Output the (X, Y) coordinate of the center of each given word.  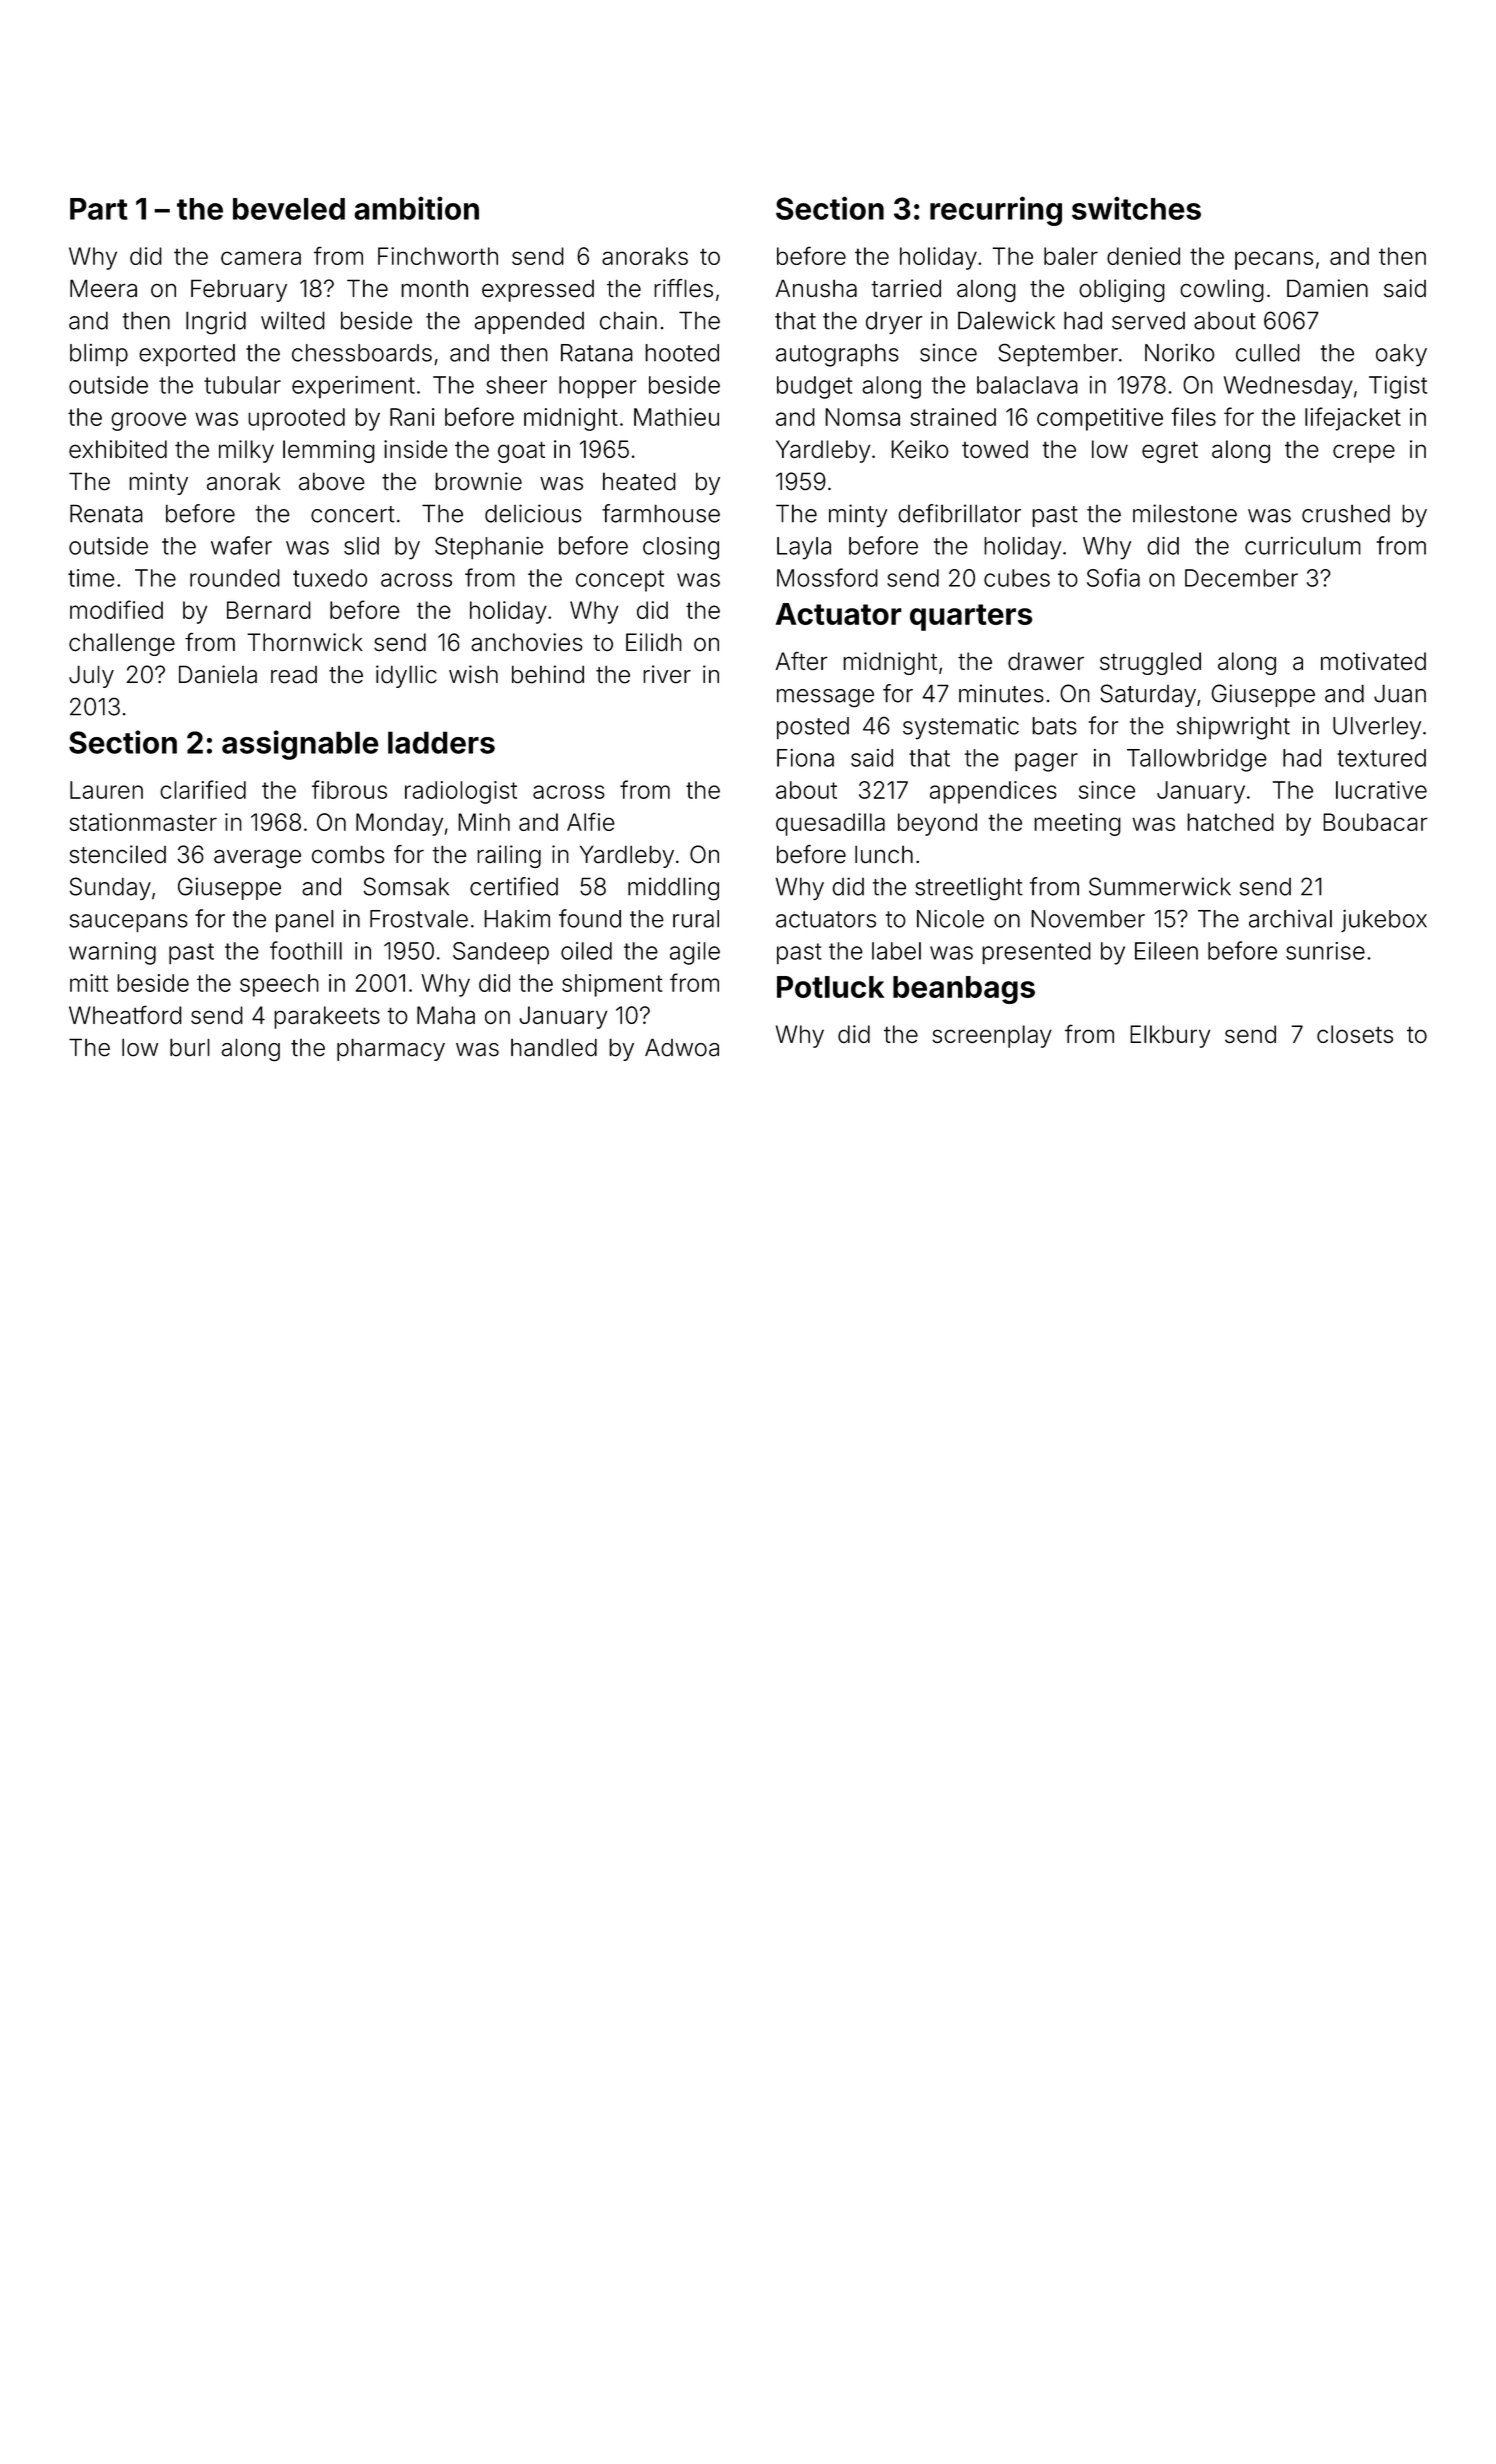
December (1241, 578)
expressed (538, 291)
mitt (89, 983)
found (590, 918)
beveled (289, 209)
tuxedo (330, 578)
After (802, 661)
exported (187, 355)
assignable (300, 745)
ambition (416, 208)
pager (1046, 762)
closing (681, 548)
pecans (1274, 260)
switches (1136, 208)
